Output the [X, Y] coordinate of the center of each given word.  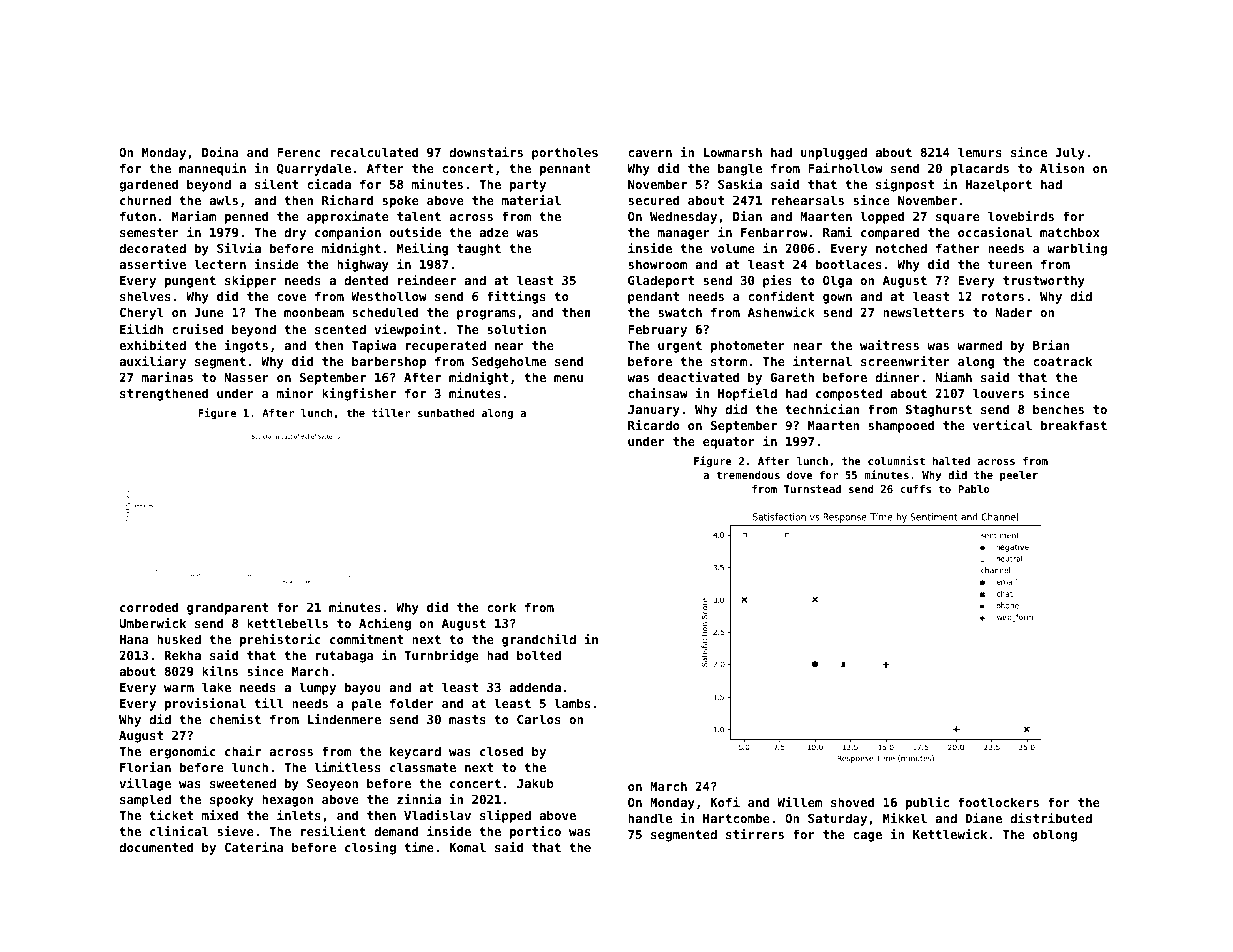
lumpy [317, 688]
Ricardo [654, 425]
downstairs [486, 152]
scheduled [385, 312]
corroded [149, 607]
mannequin [212, 169]
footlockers [998, 802]
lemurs [980, 152]
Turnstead [812, 489]
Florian [145, 767]
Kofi [725, 802]
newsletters [923, 312]
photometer [748, 346]
